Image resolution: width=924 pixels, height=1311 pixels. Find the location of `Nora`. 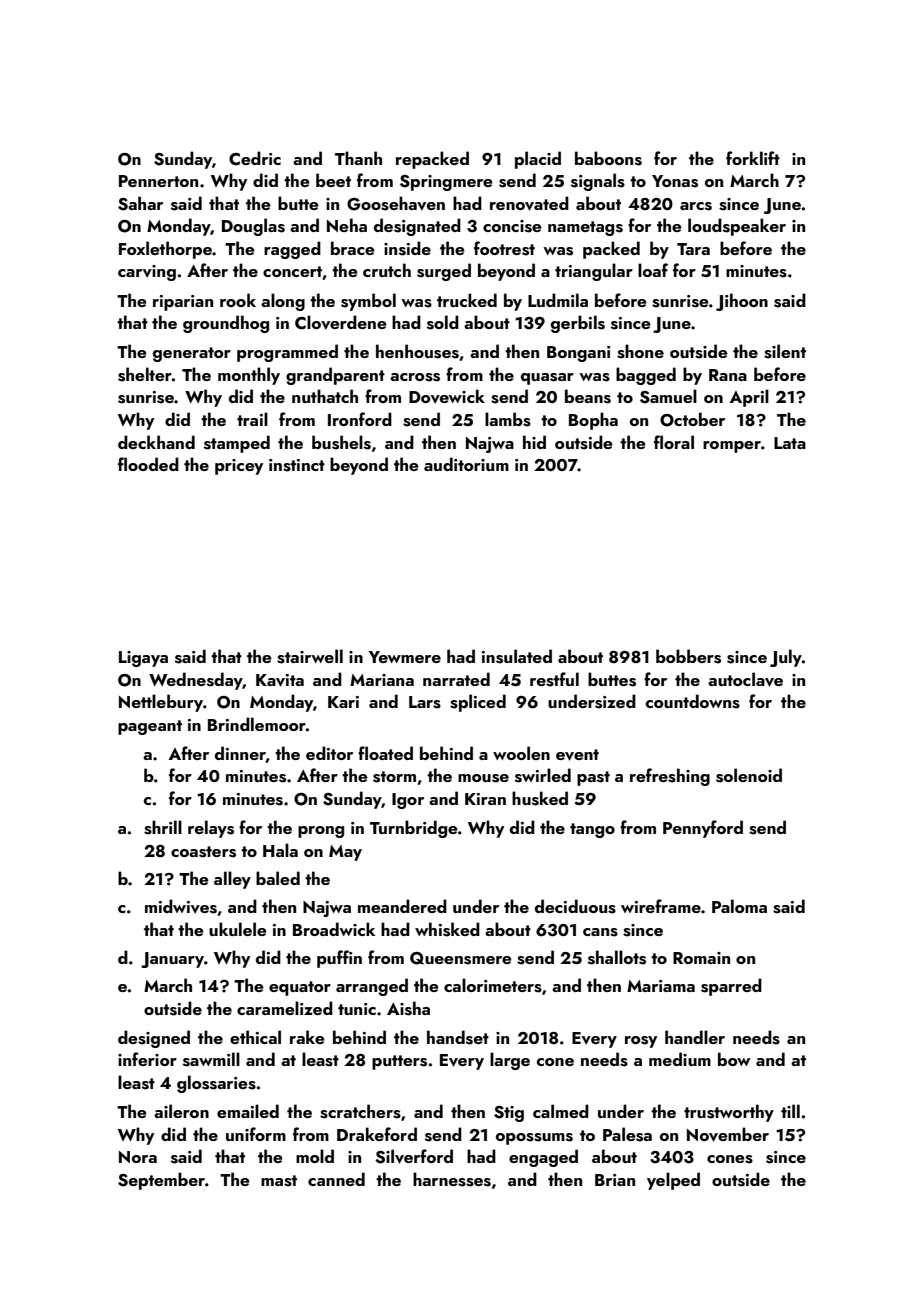

Nora is located at coordinates (138, 1157).
